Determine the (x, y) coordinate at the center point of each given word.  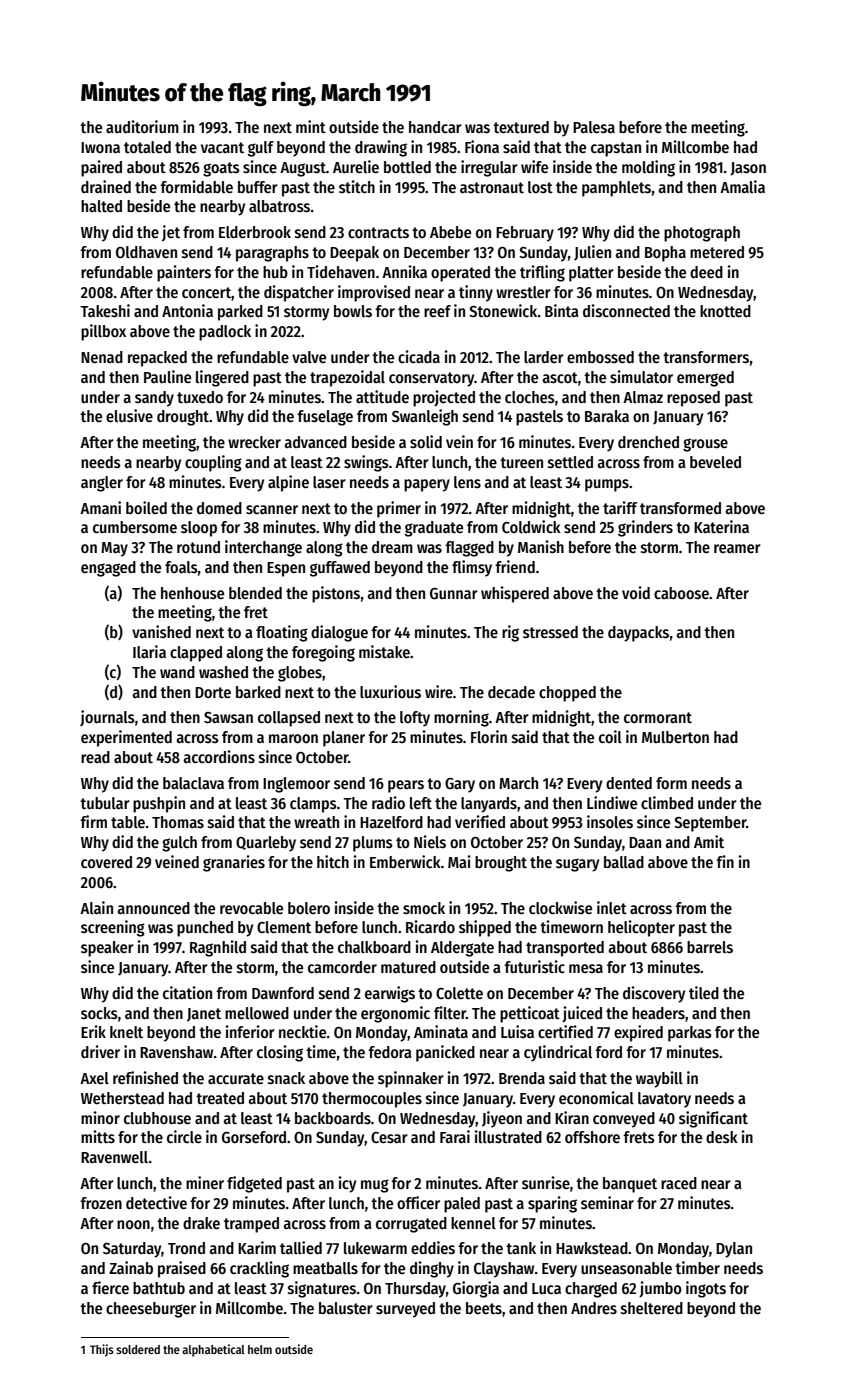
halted (101, 206)
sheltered (652, 1308)
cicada (419, 356)
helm (260, 1349)
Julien (592, 253)
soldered (138, 1349)
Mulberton (675, 737)
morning (461, 718)
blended (255, 593)
